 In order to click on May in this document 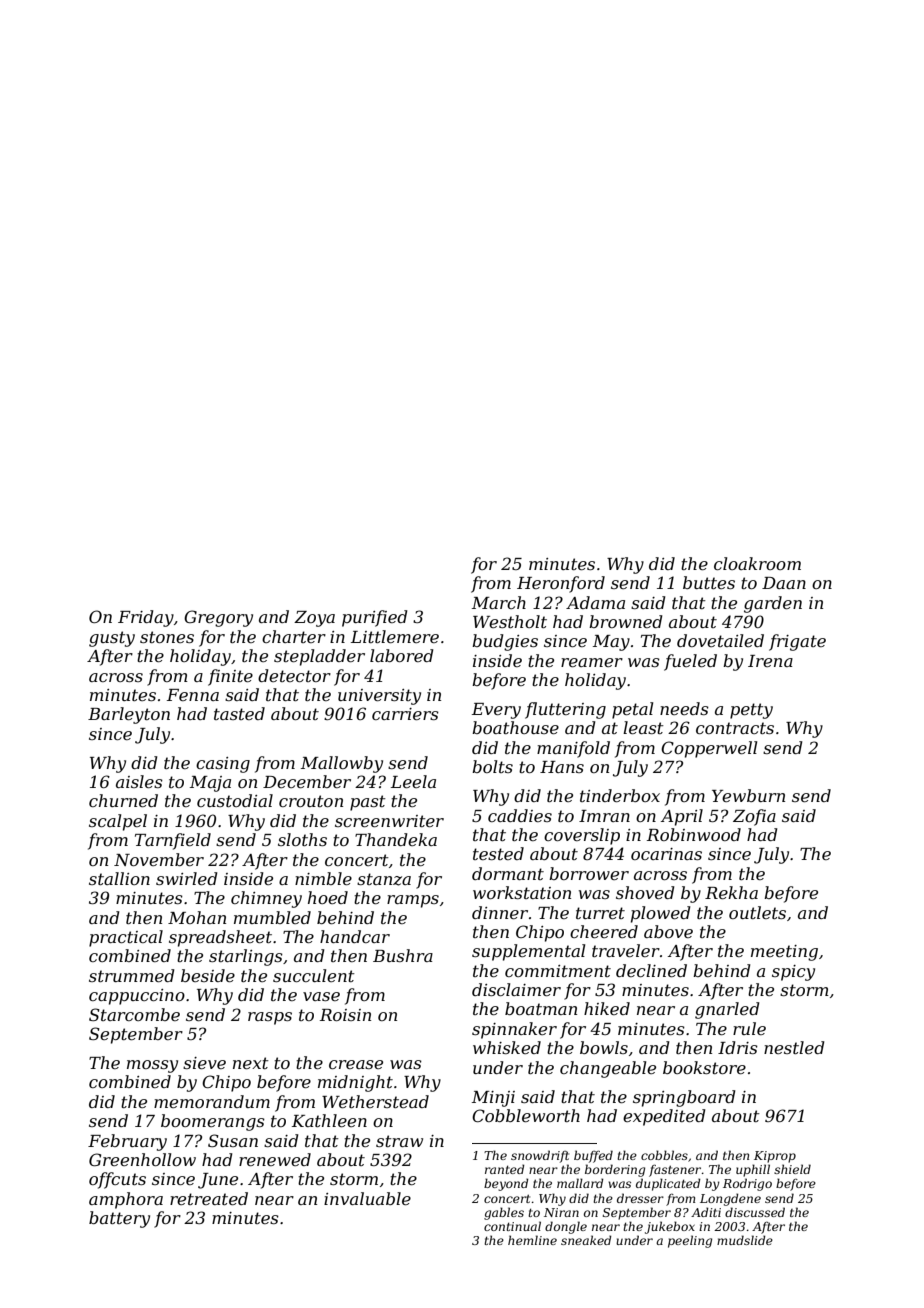, I will do `click(611, 643)`.
